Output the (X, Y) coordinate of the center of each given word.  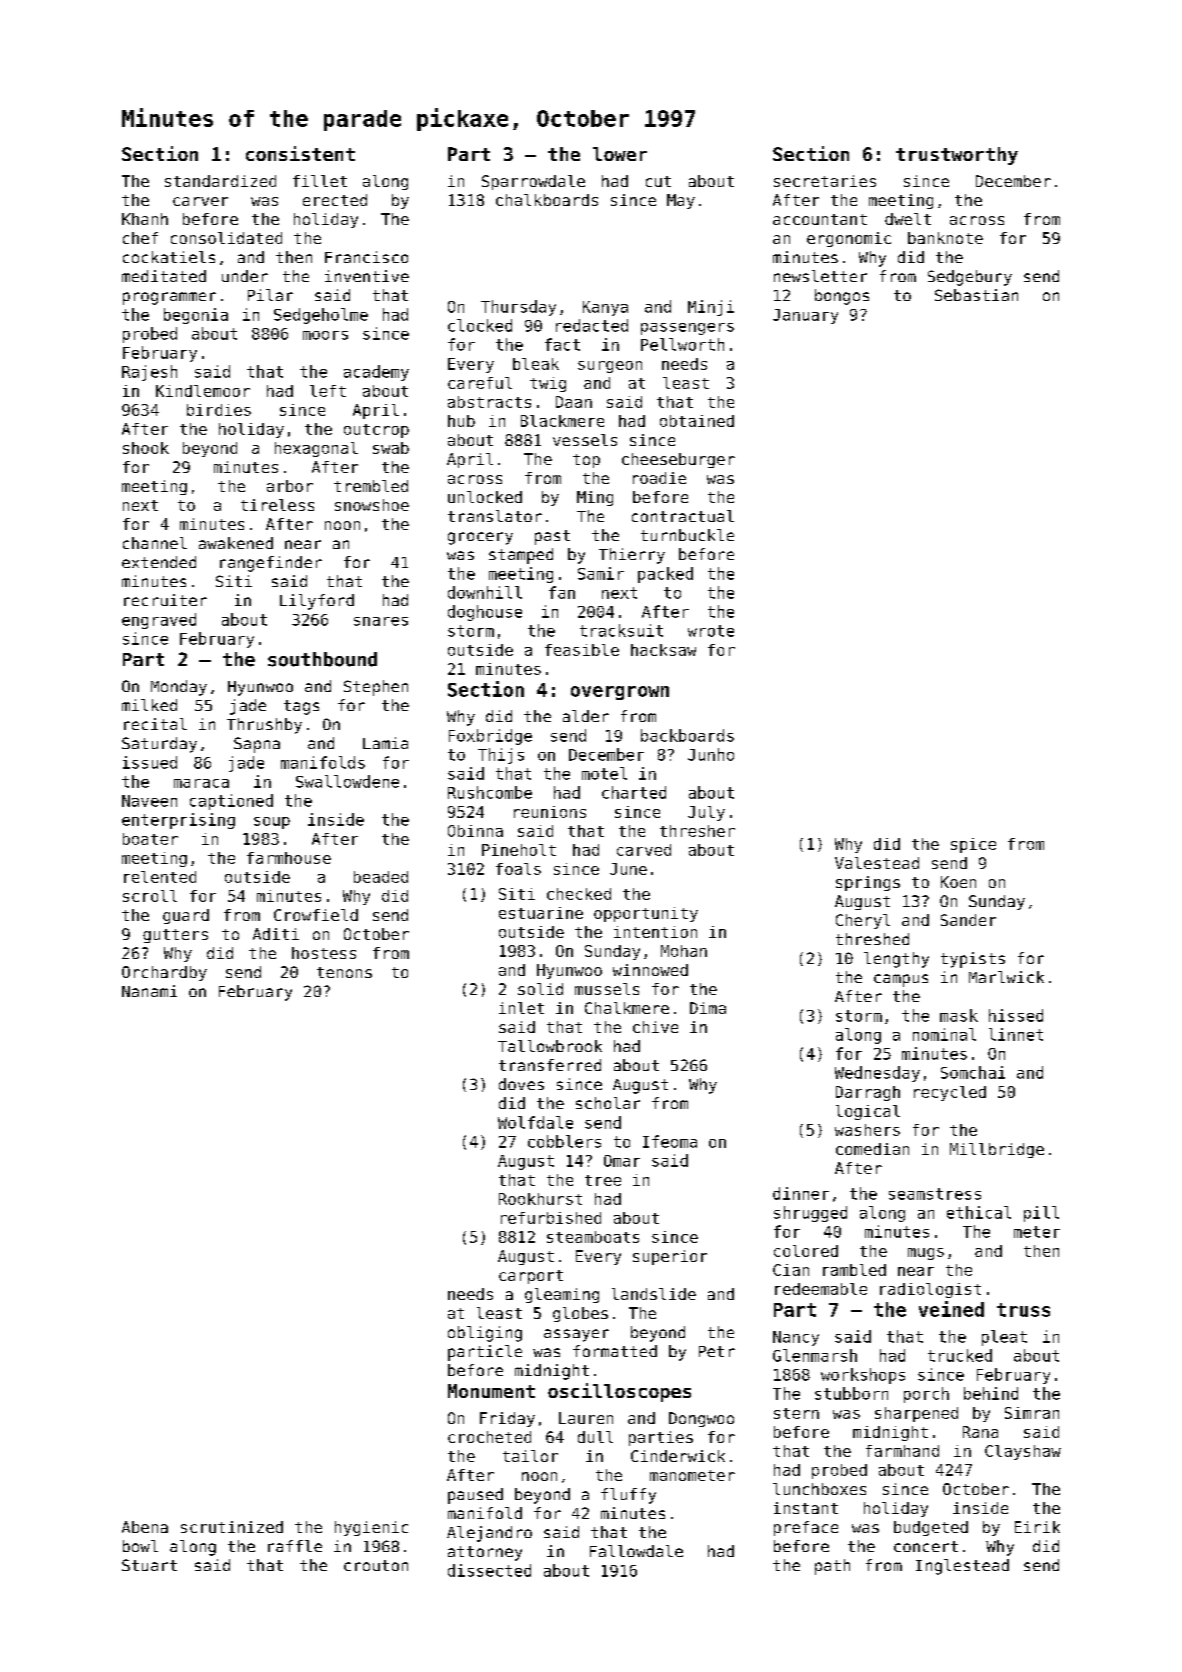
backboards (687, 735)
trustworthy (957, 156)
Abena (145, 1527)
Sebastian (976, 295)
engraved (159, 621)
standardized (220, 181)
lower (620, 154)
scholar (608, 1103)
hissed (1016, 1015)
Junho (711, 754)
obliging (485, 1334)
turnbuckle (687, 535)
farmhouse (289, 858)
